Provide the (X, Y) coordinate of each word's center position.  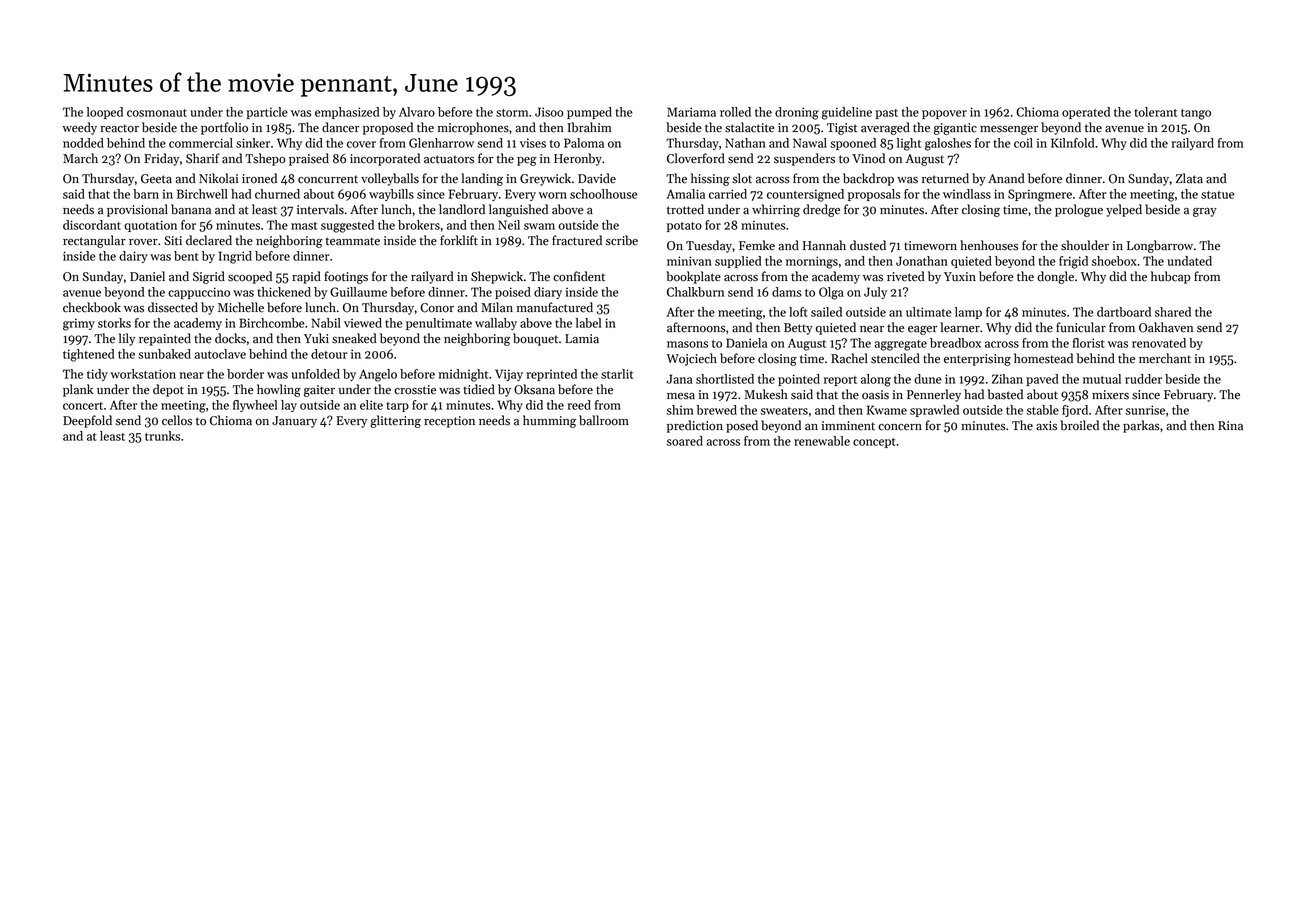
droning (797, 113)
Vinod (868, 158)
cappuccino (199, 293)
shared (1173, 312)
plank (78, 390)
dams (787, 292)
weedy (79, 128)
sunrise (1145, 410)
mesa (681, 396)
